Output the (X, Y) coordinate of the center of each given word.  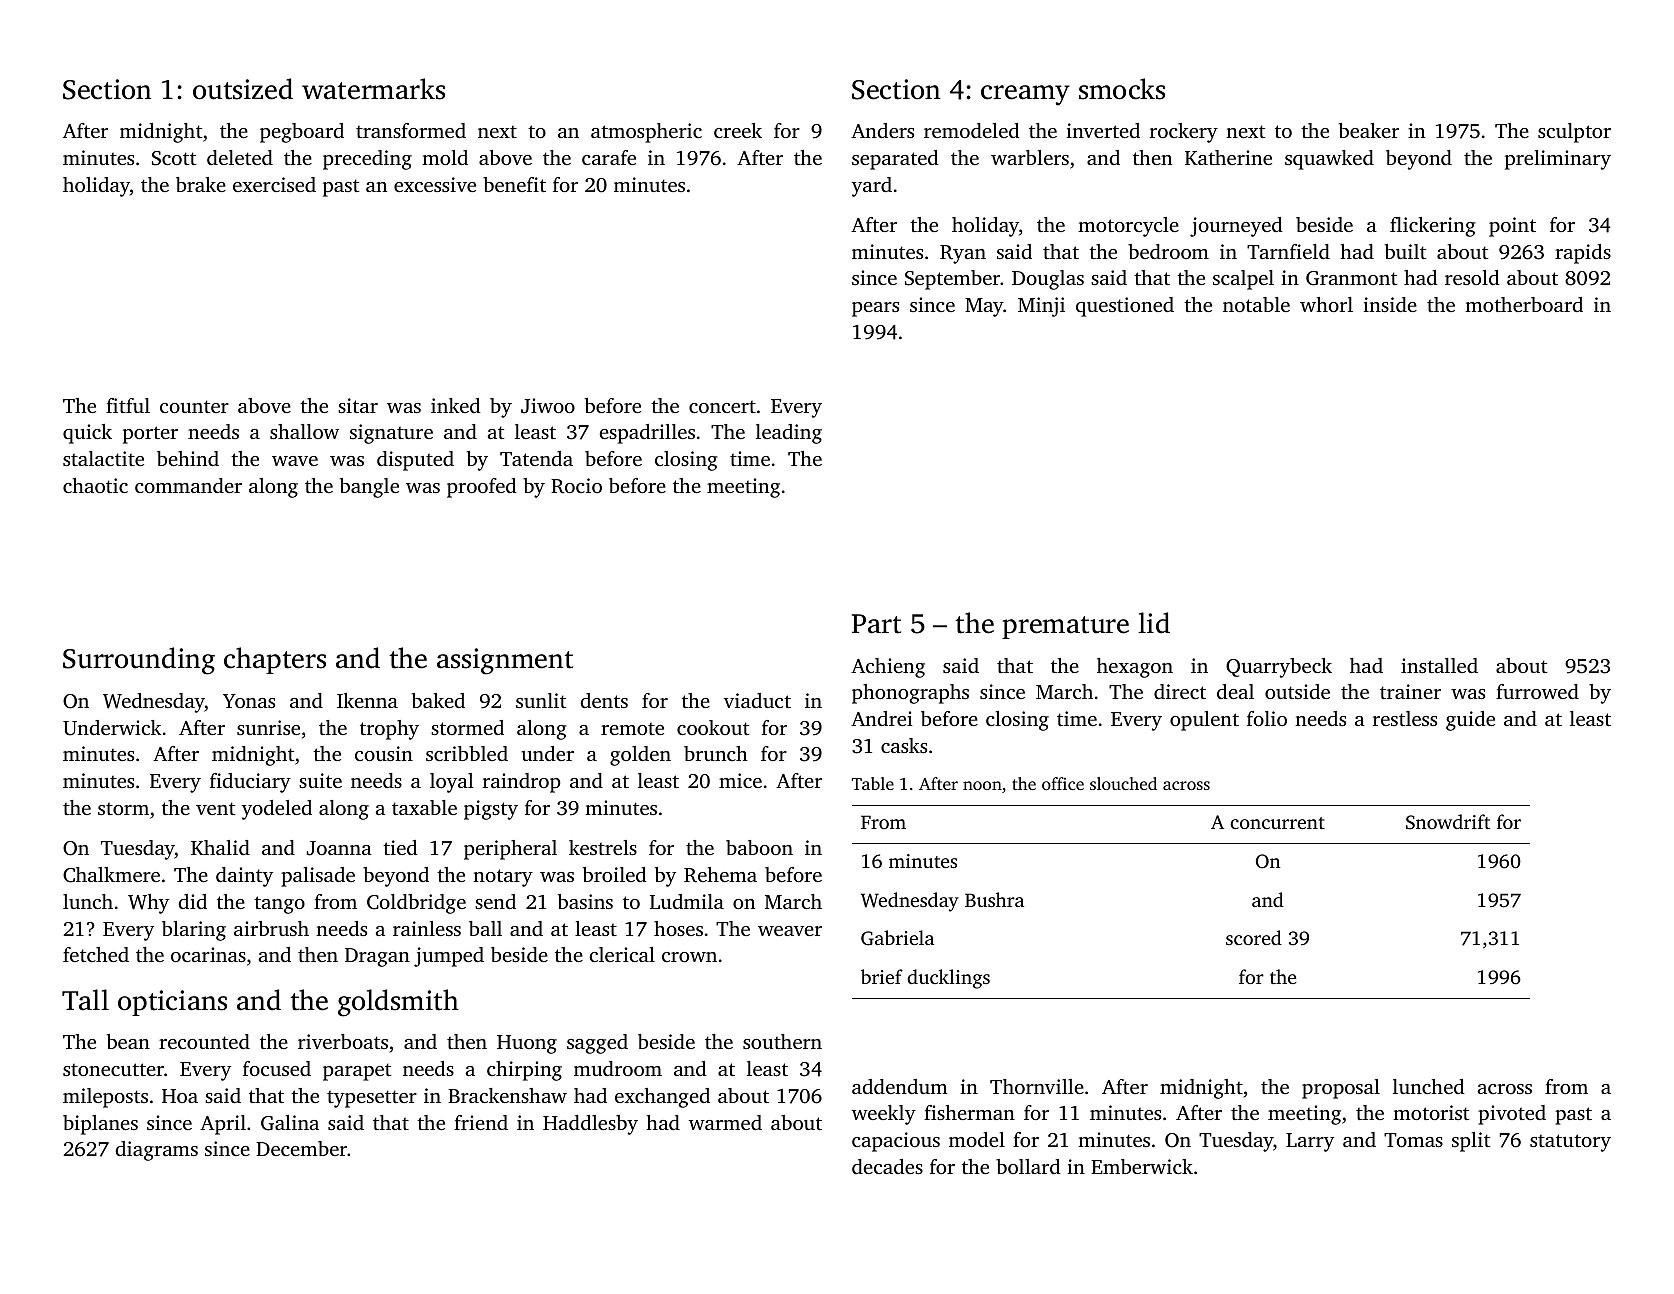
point (1512, 227)
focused (277, 1068)
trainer (1410, 691)
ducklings (948, 979)
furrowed (1537, 691)
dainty (244, 877)
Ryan (963, 254)
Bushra (994, 899)
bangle (369, 488)
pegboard (302, 133)
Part (876, 624)
